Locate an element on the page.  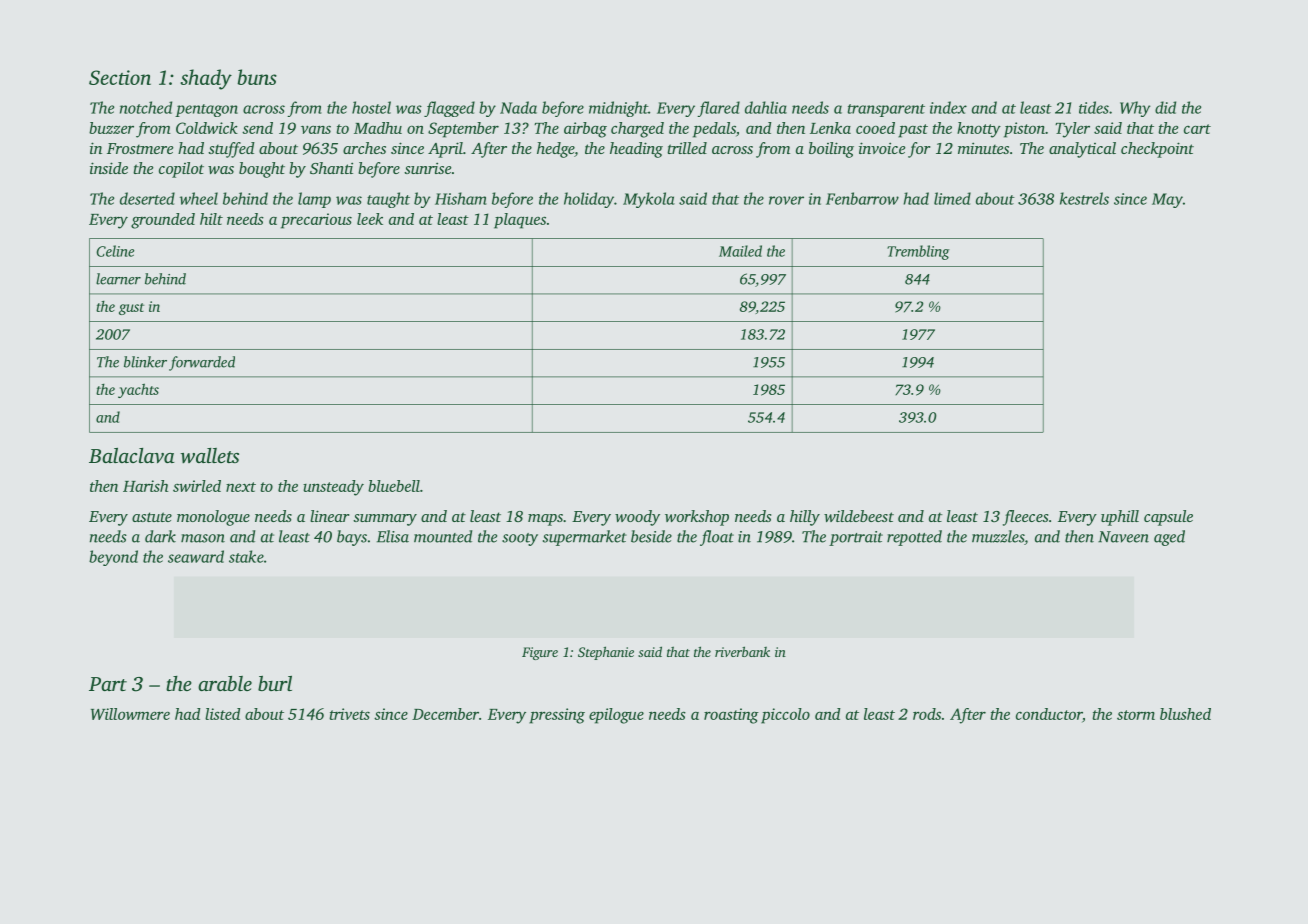
blinker is located at coordinates (145, 362).
